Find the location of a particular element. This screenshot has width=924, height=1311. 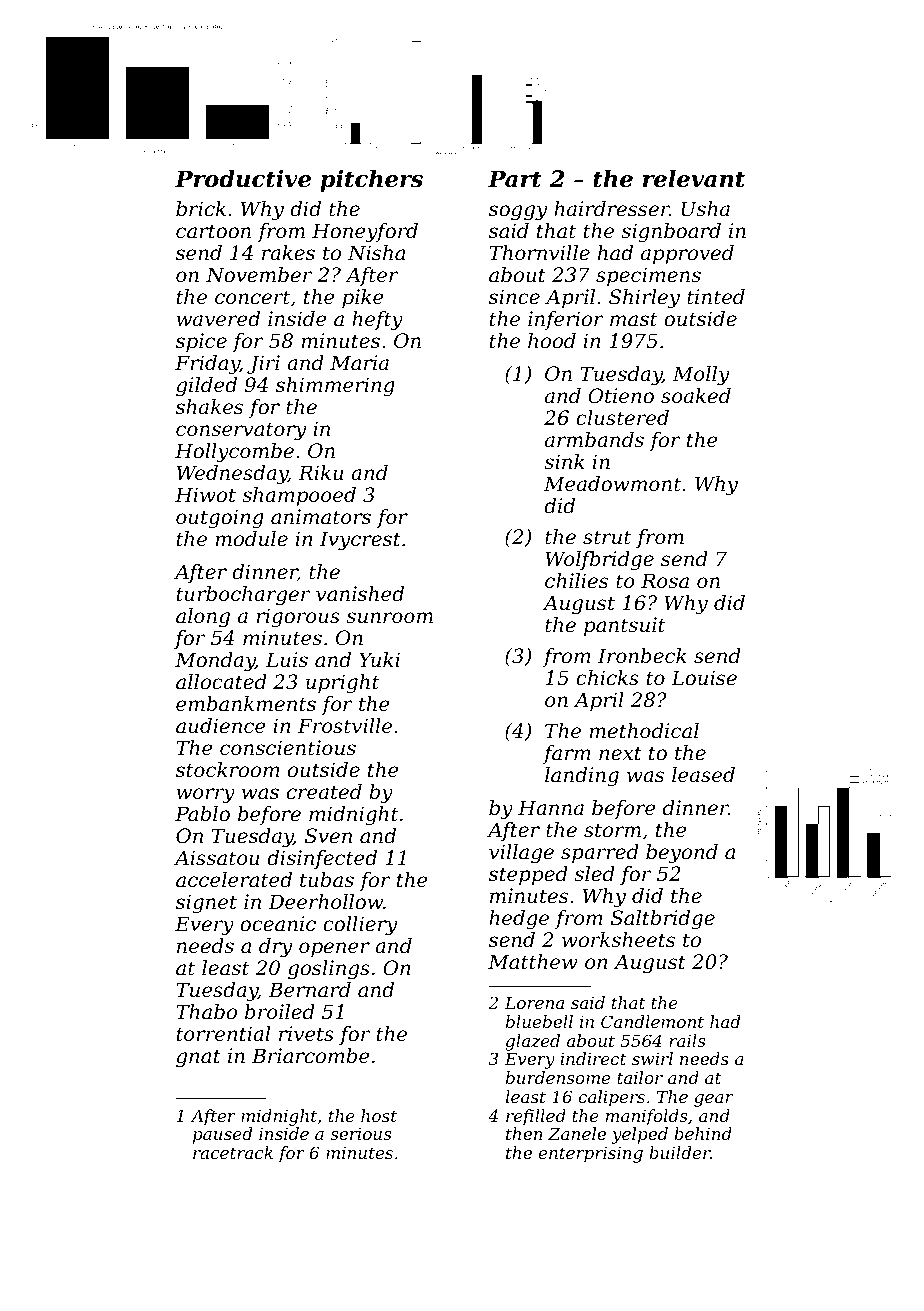

Briarcombe is located at coordinates (311, 1056).
